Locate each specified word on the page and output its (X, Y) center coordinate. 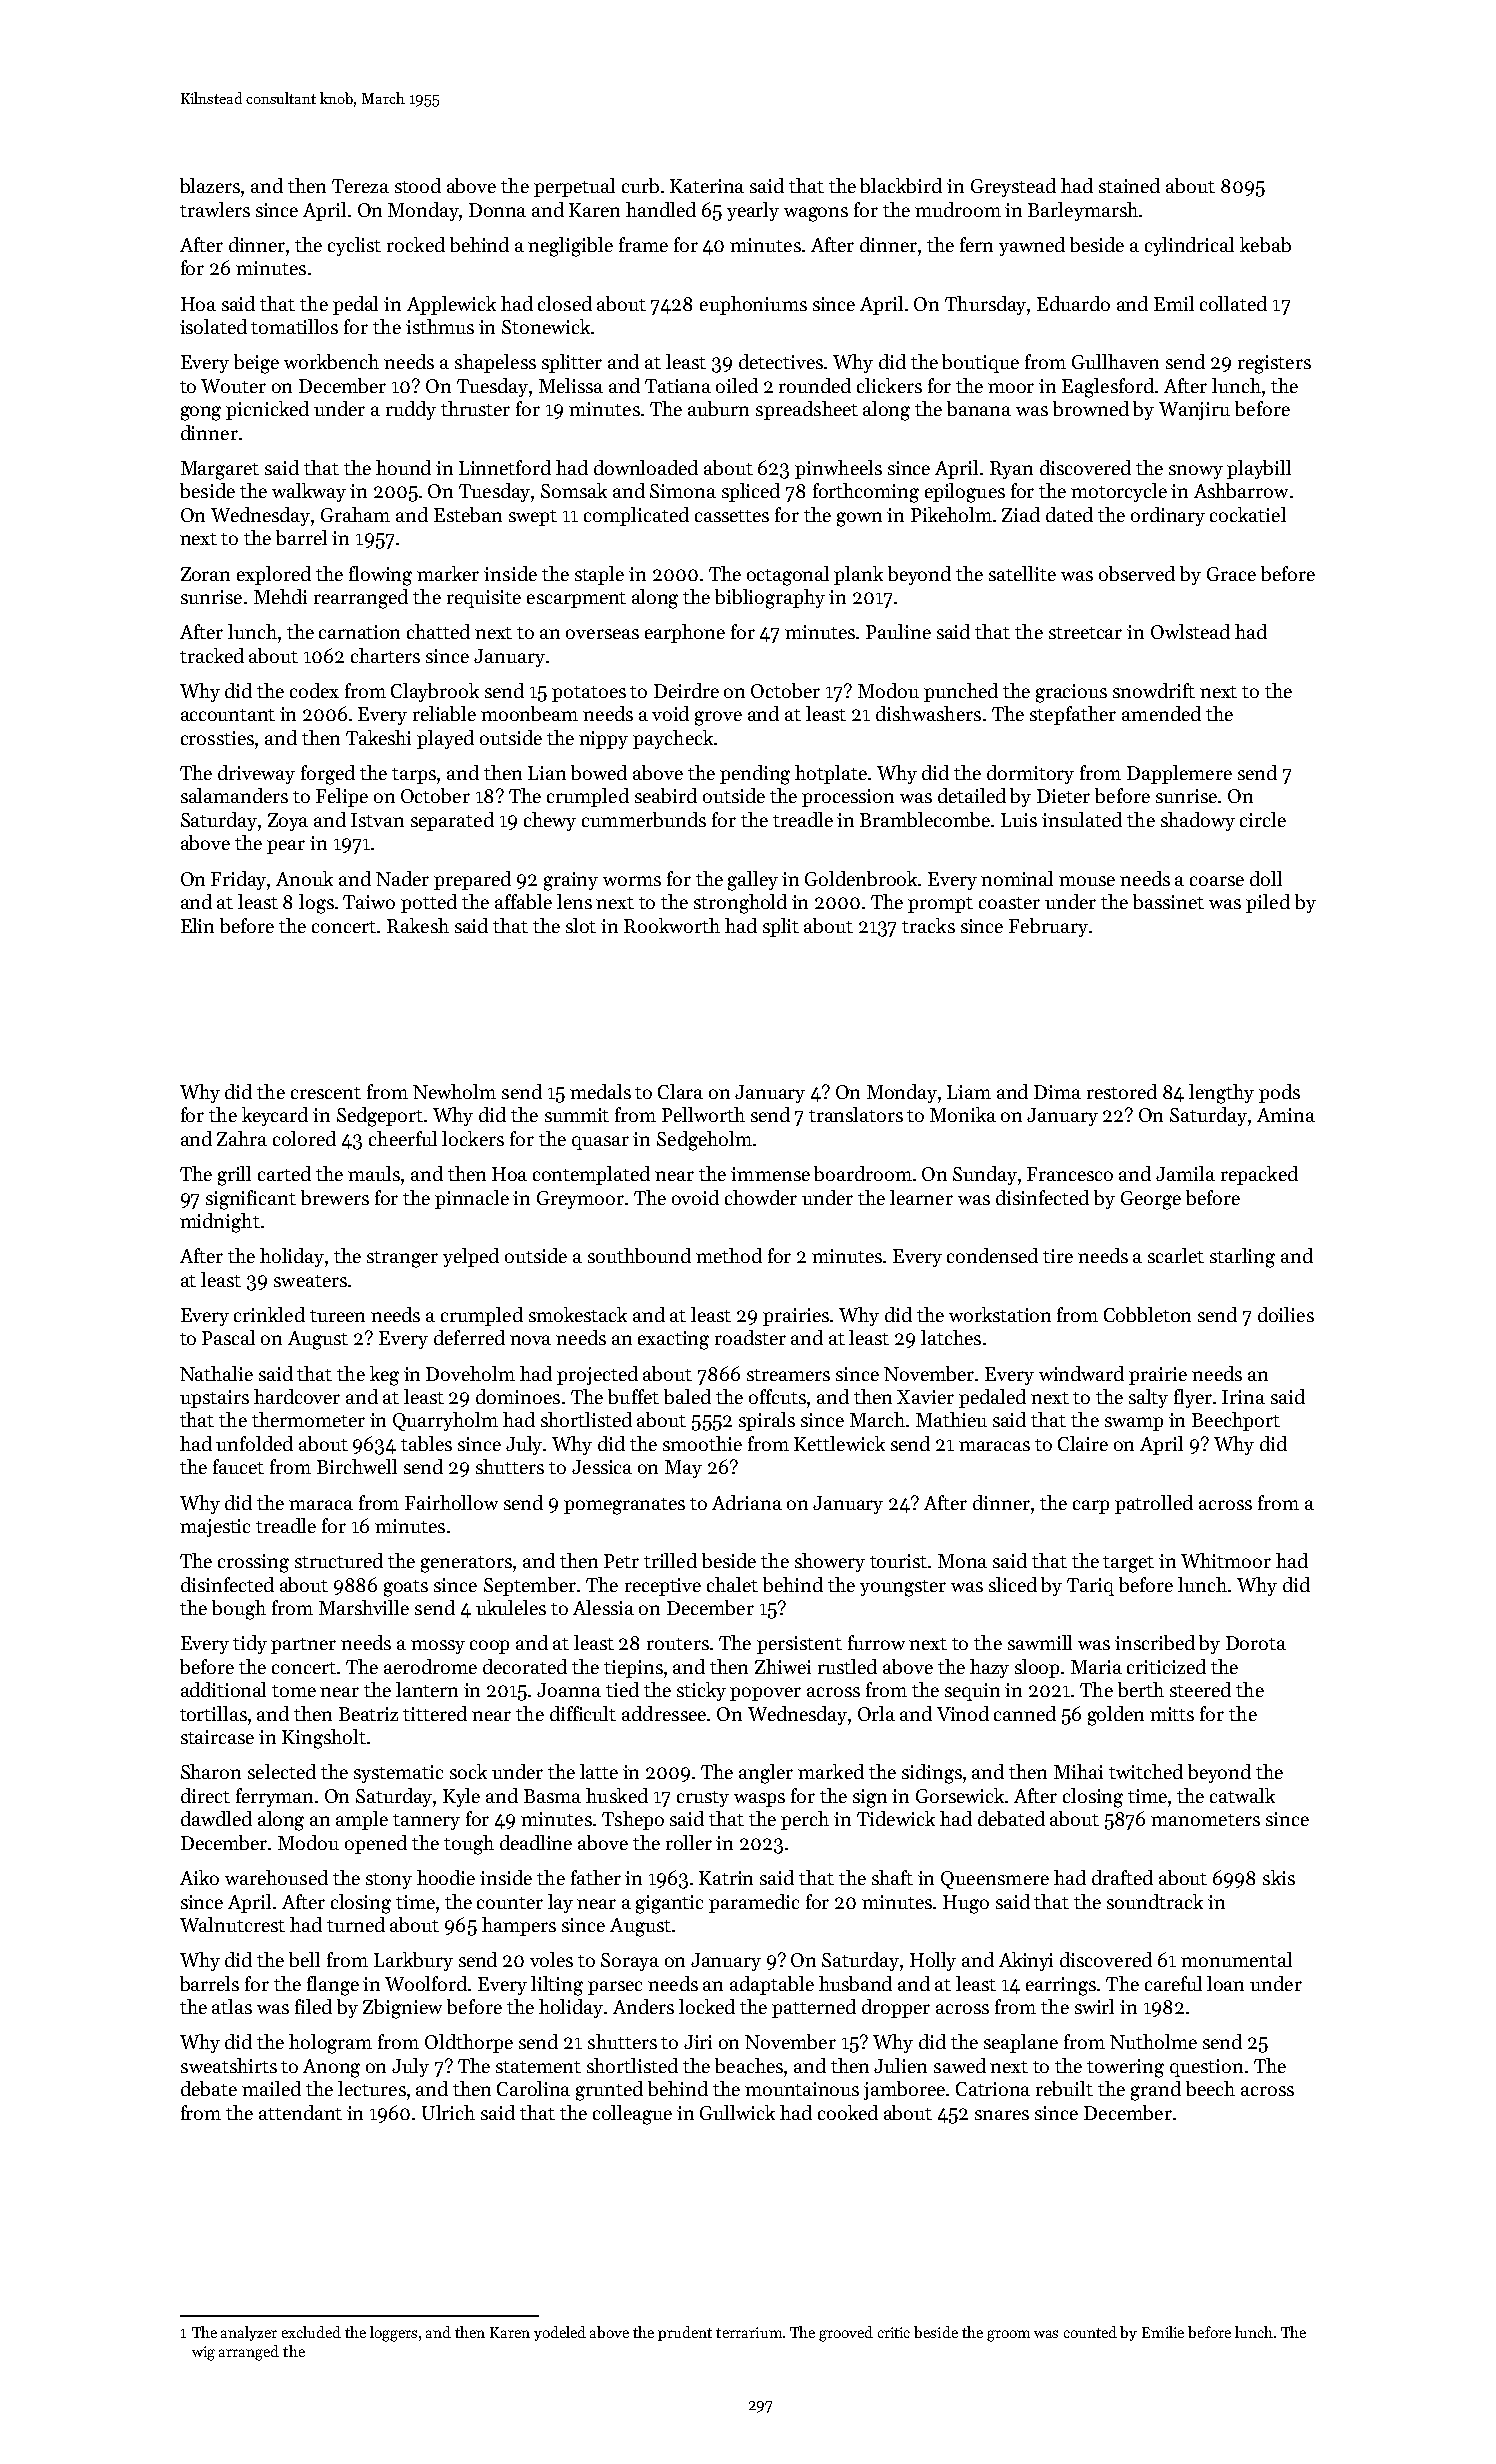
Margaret (220, 470)
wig (203, 2353)
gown (859, 519)
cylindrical (1189, 246)
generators (466, 1564)
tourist (899, 1561)
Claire (1083, 1443)
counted (1090, 2332)
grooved (846, 2334)
